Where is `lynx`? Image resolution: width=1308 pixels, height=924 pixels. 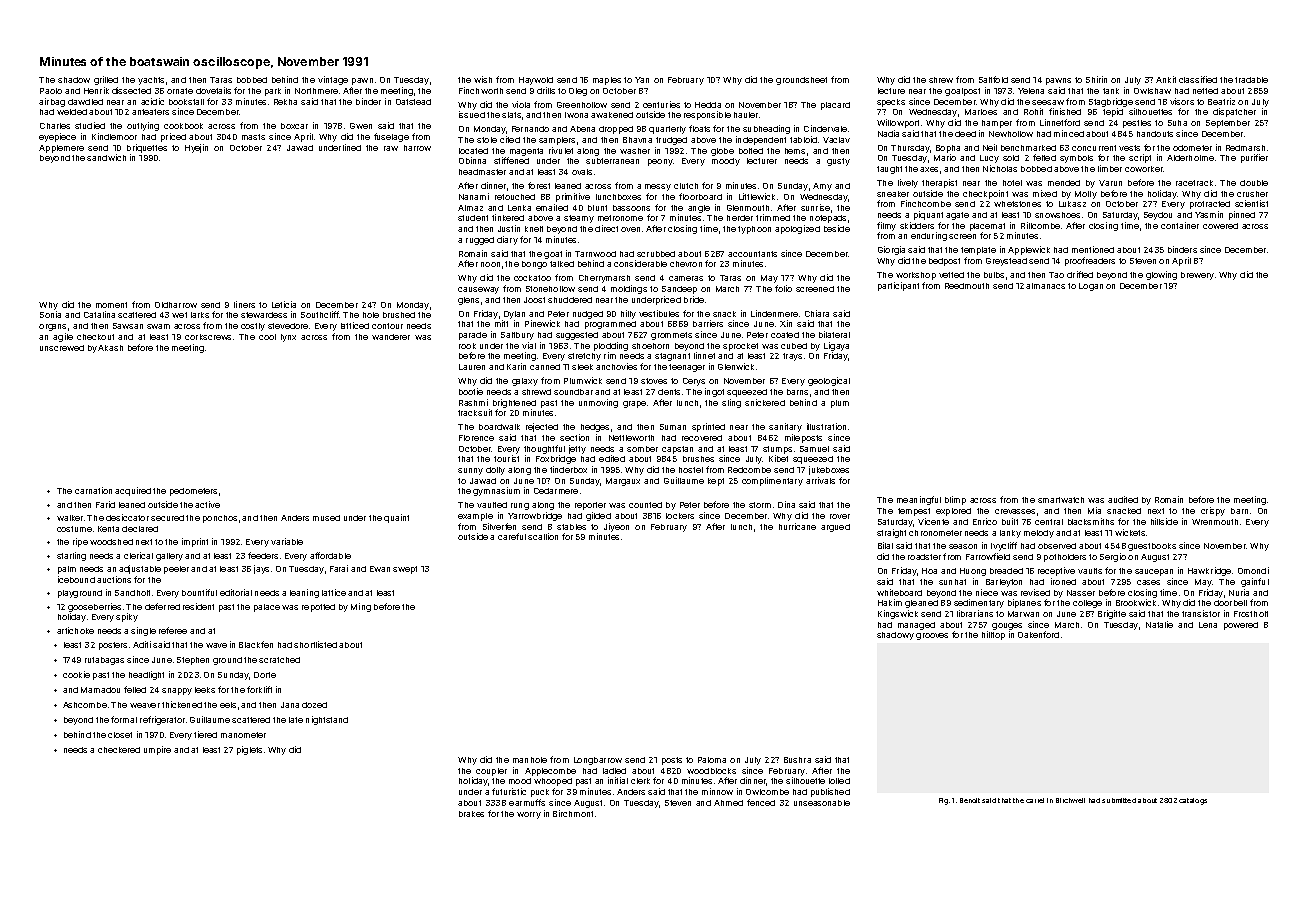
lynx is located at coordinates (288, 338).
